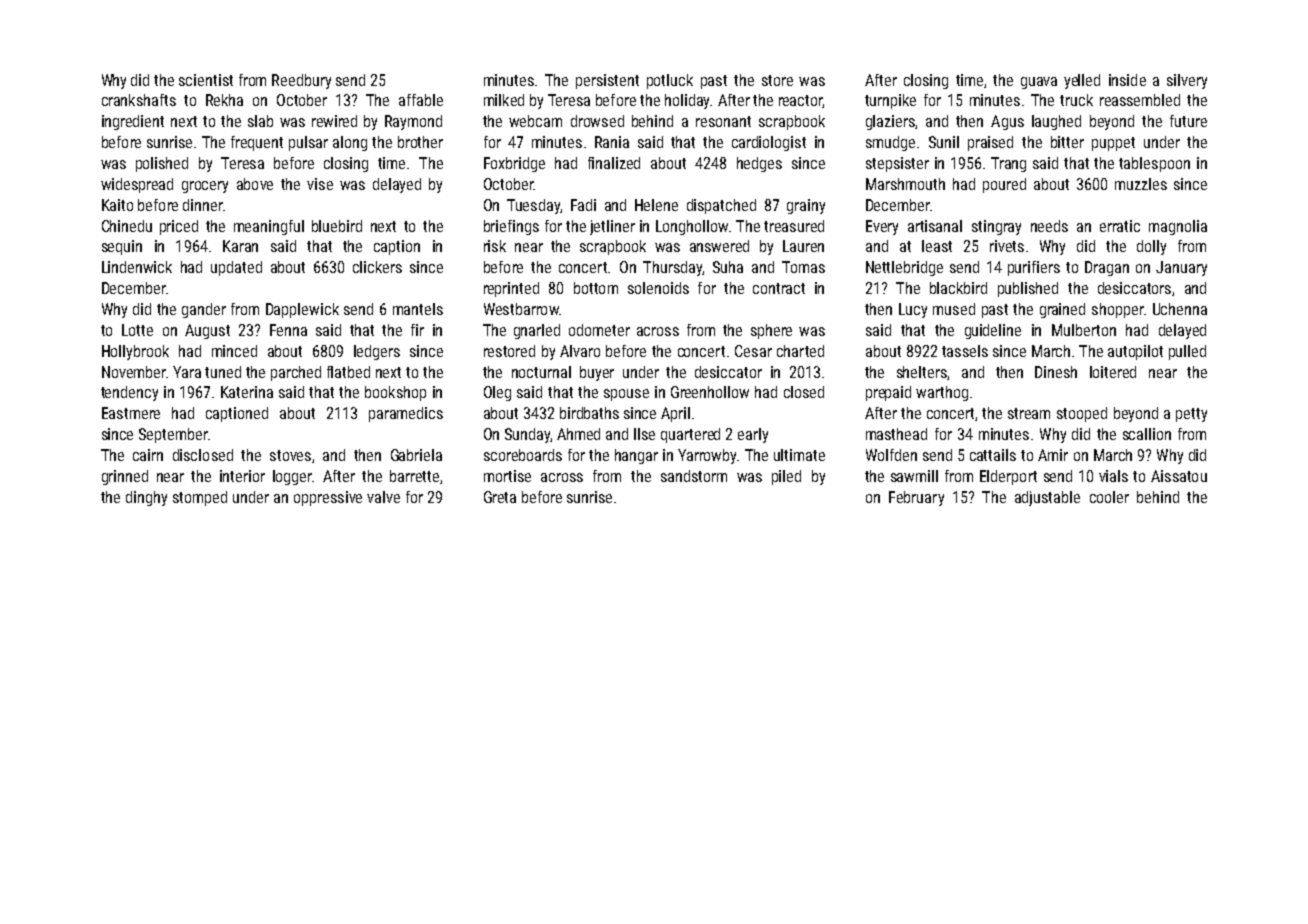  Describe the element at coordinates (1191, 415) in the screenshot. I see `petty` at that location.
